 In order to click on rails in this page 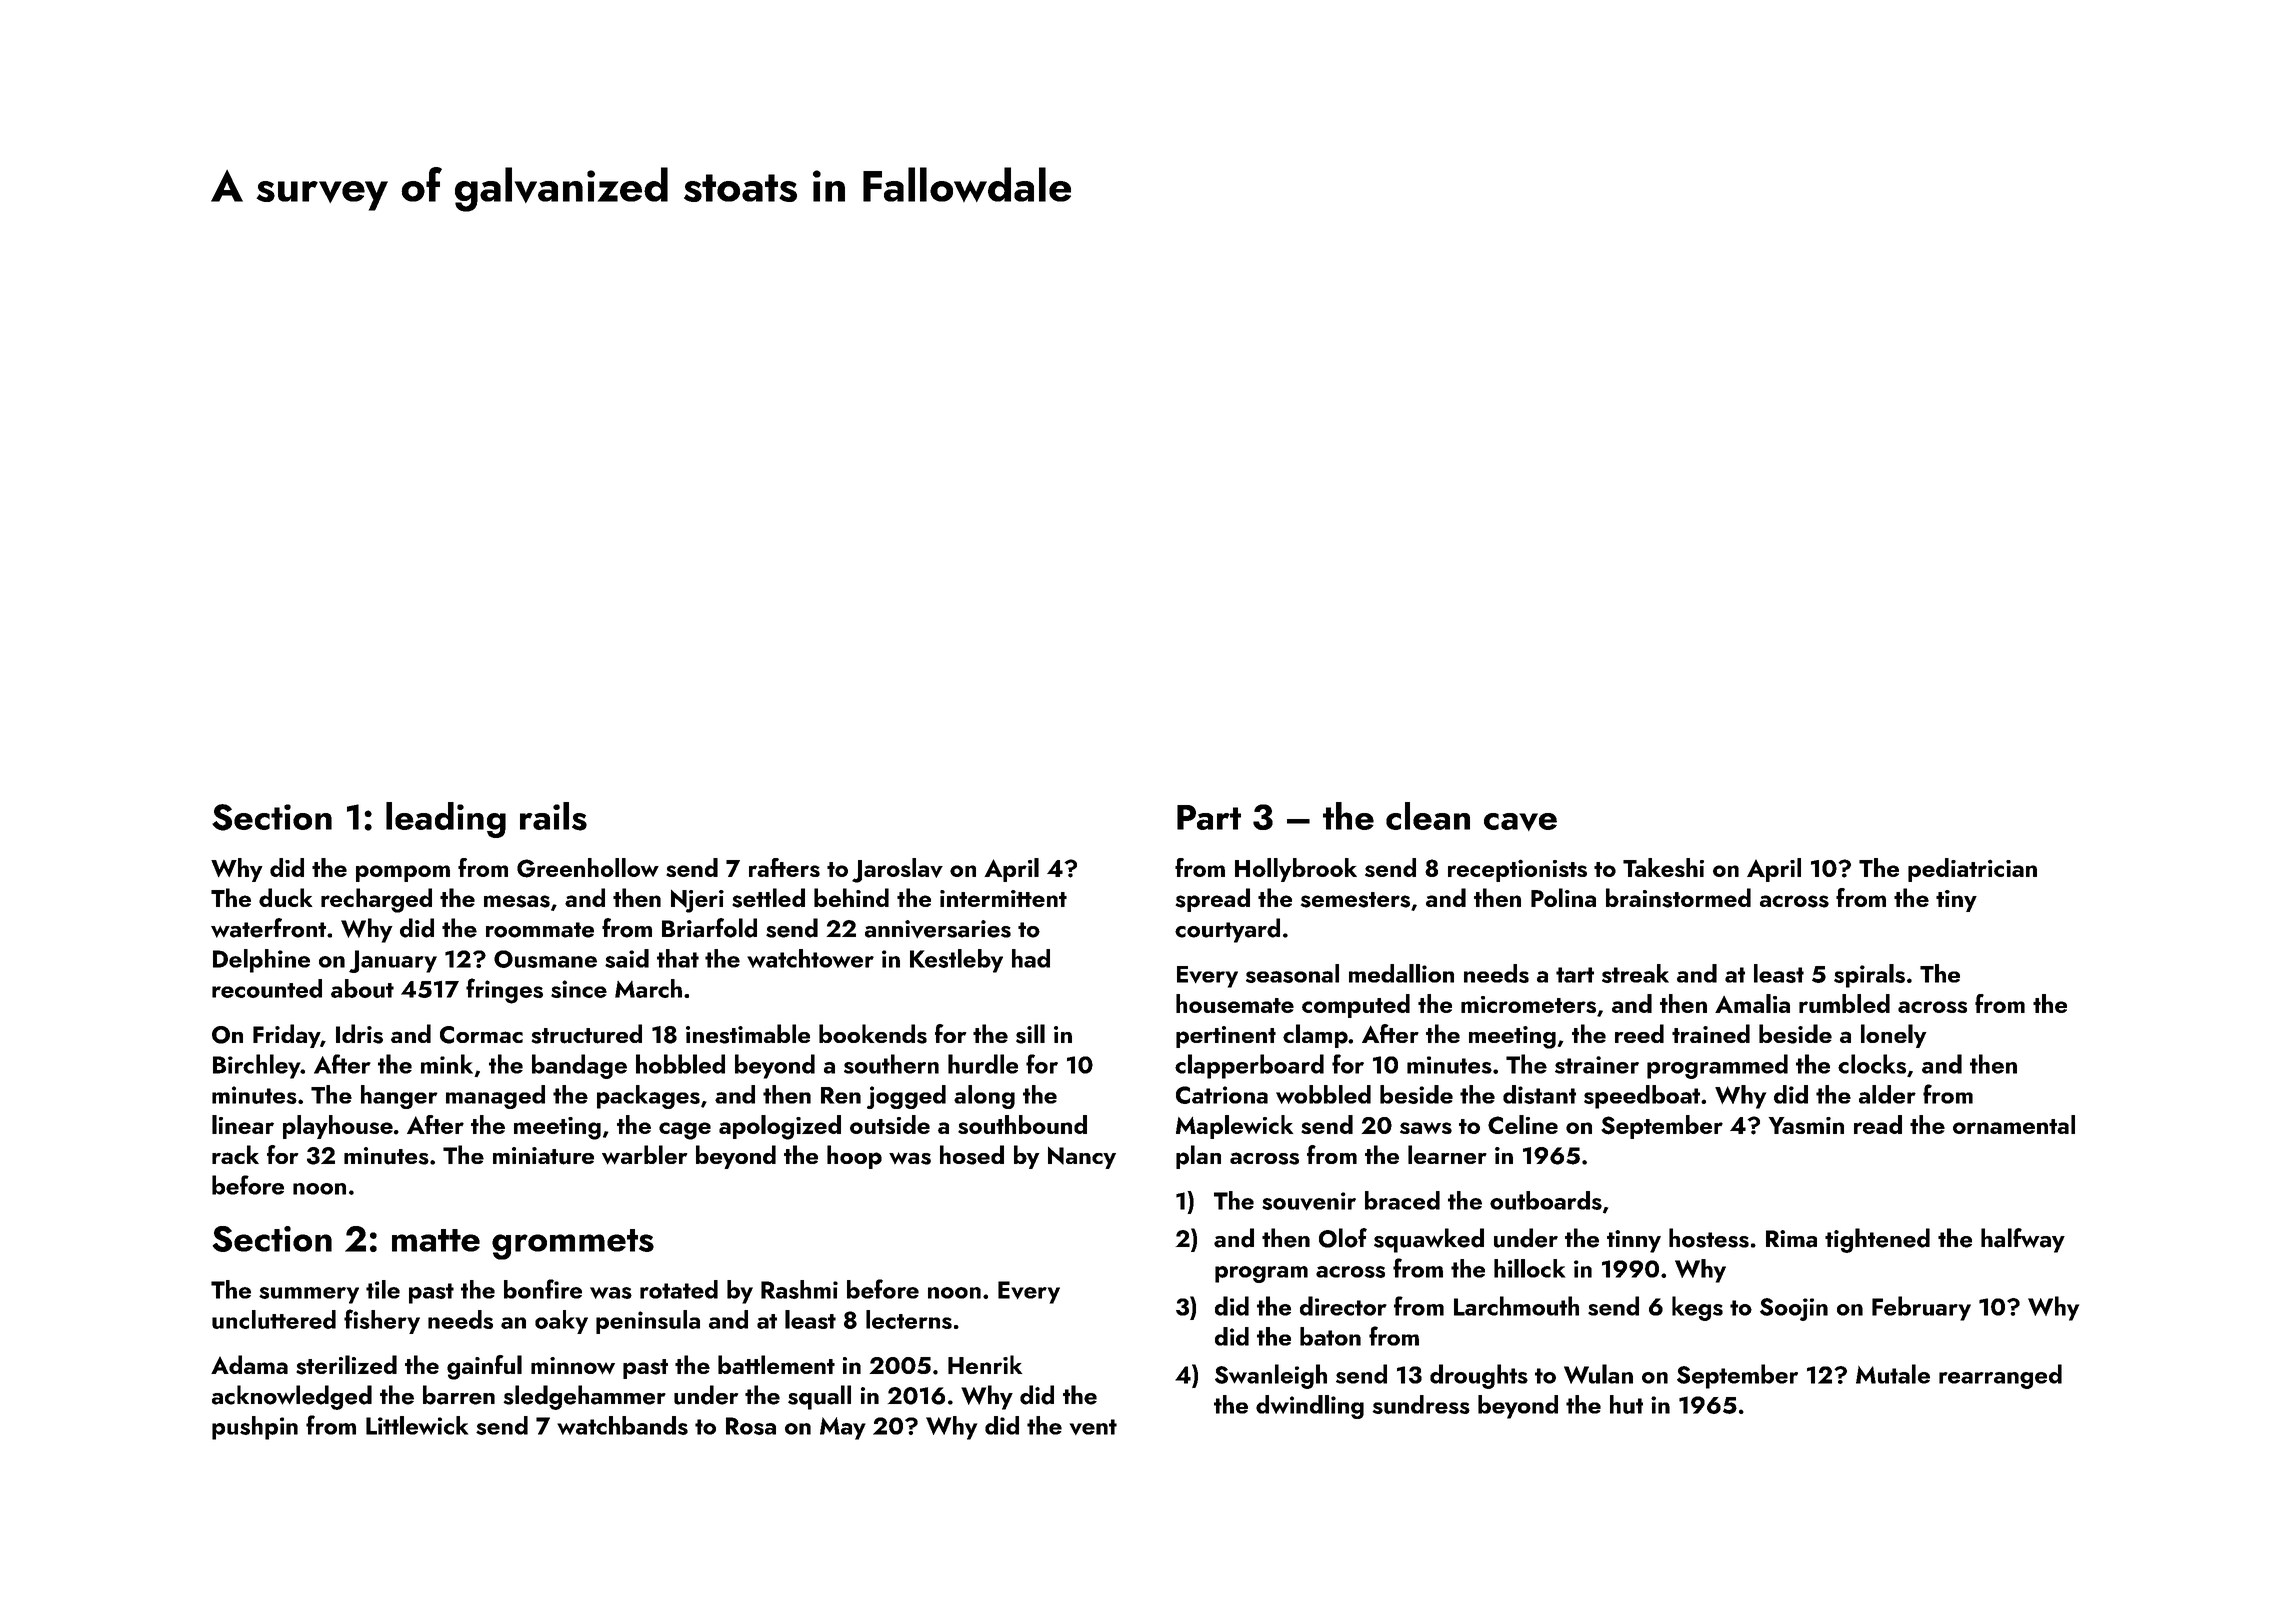, I will do `click(553, 816)`.
